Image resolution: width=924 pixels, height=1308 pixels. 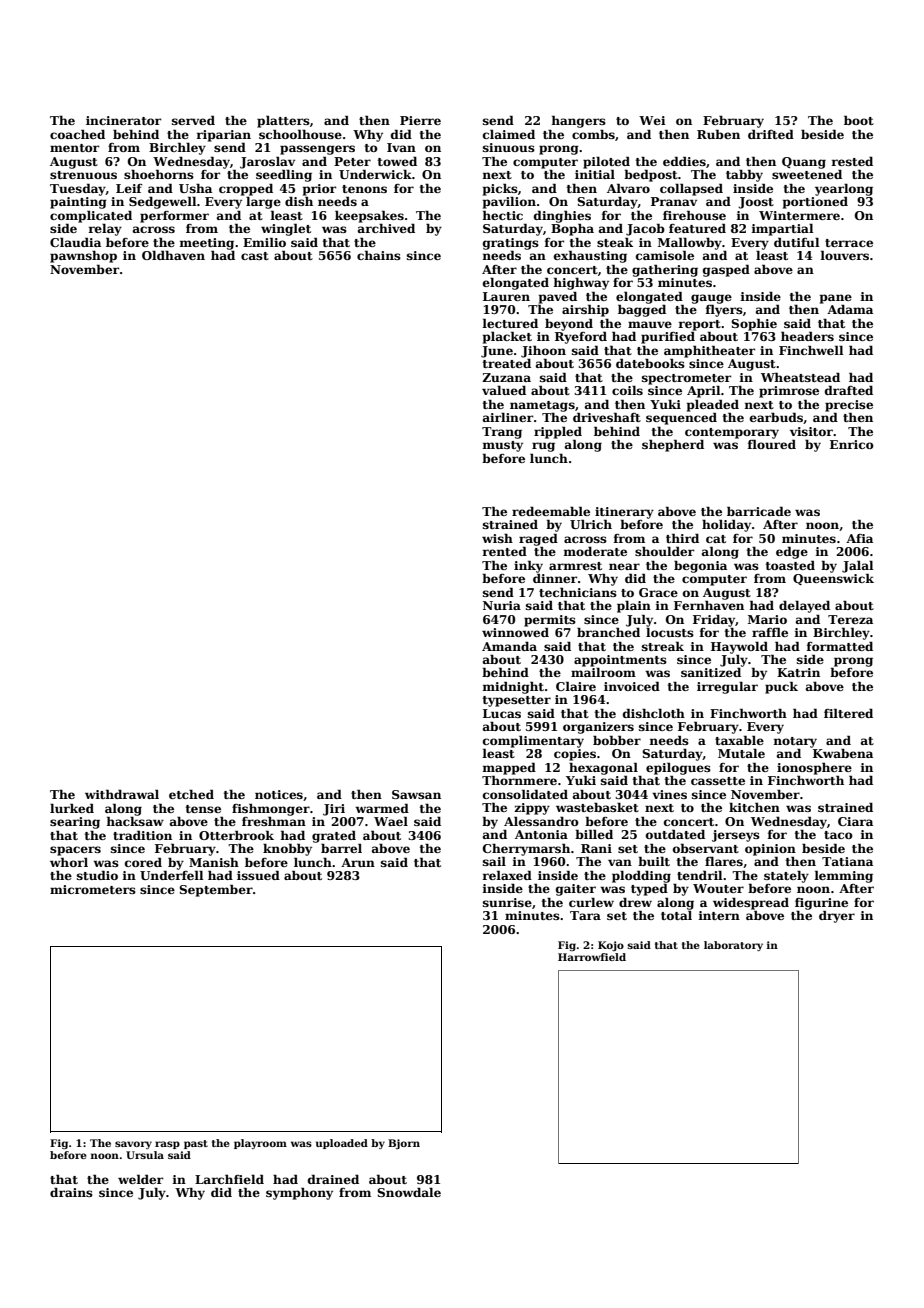 I want to click on boot, so click(x=859, y=120).
